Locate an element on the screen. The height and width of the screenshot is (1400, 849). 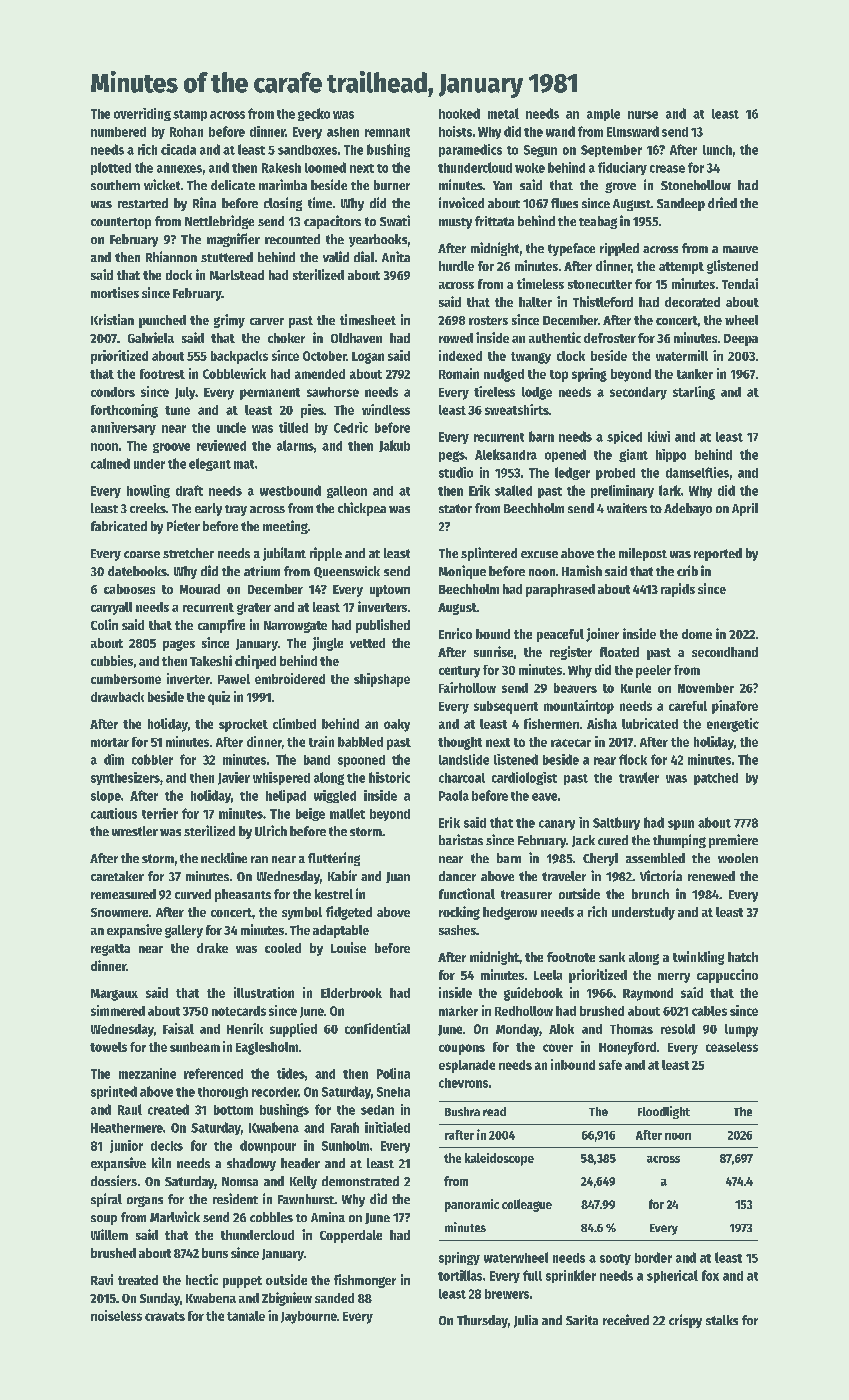
rear is located at coordinates (605, 761).
